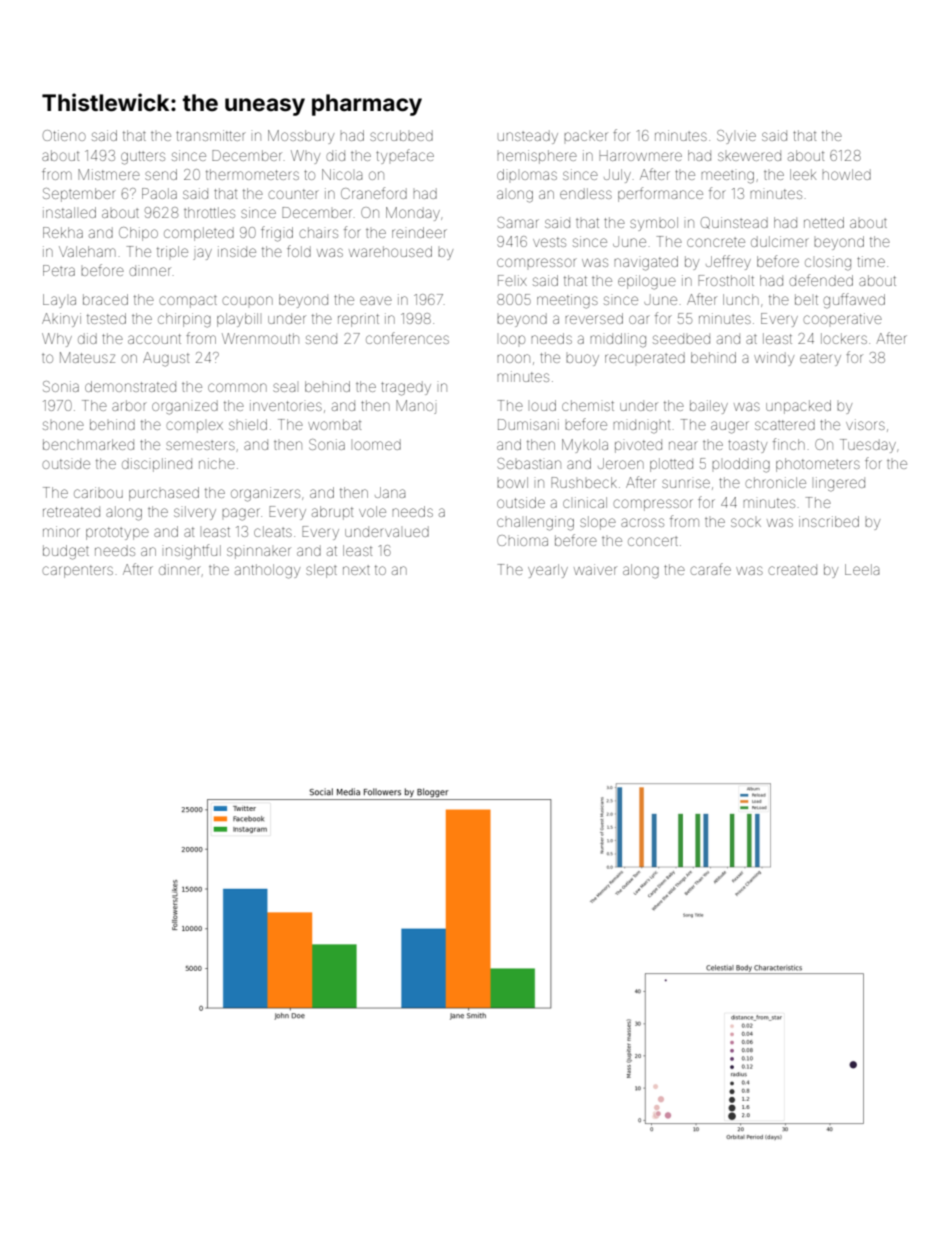 The image size is (952, 1233). I want to click on across, so click(642, 522).
